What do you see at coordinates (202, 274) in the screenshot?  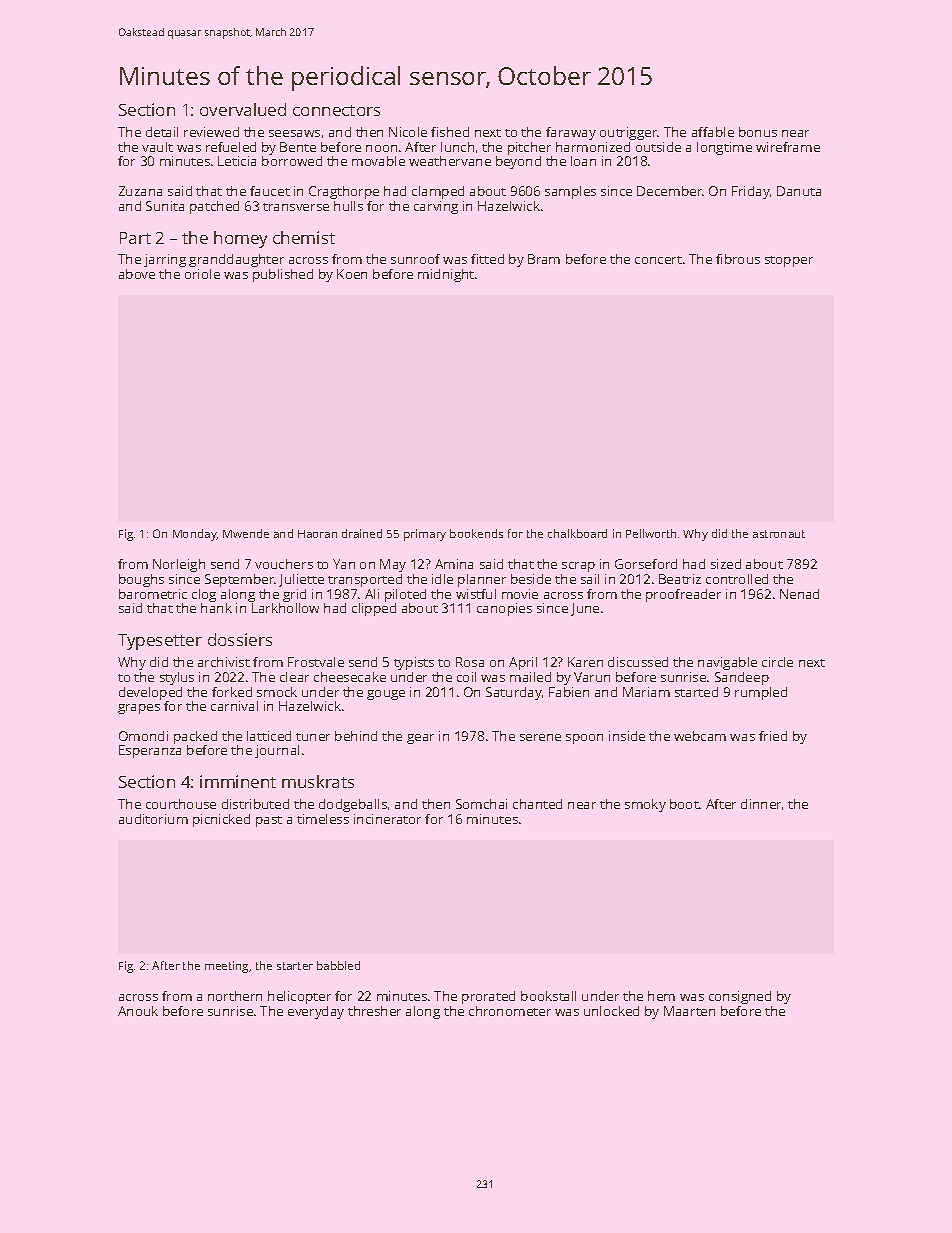 I see `oriole` at bounding box center [202, 274].
